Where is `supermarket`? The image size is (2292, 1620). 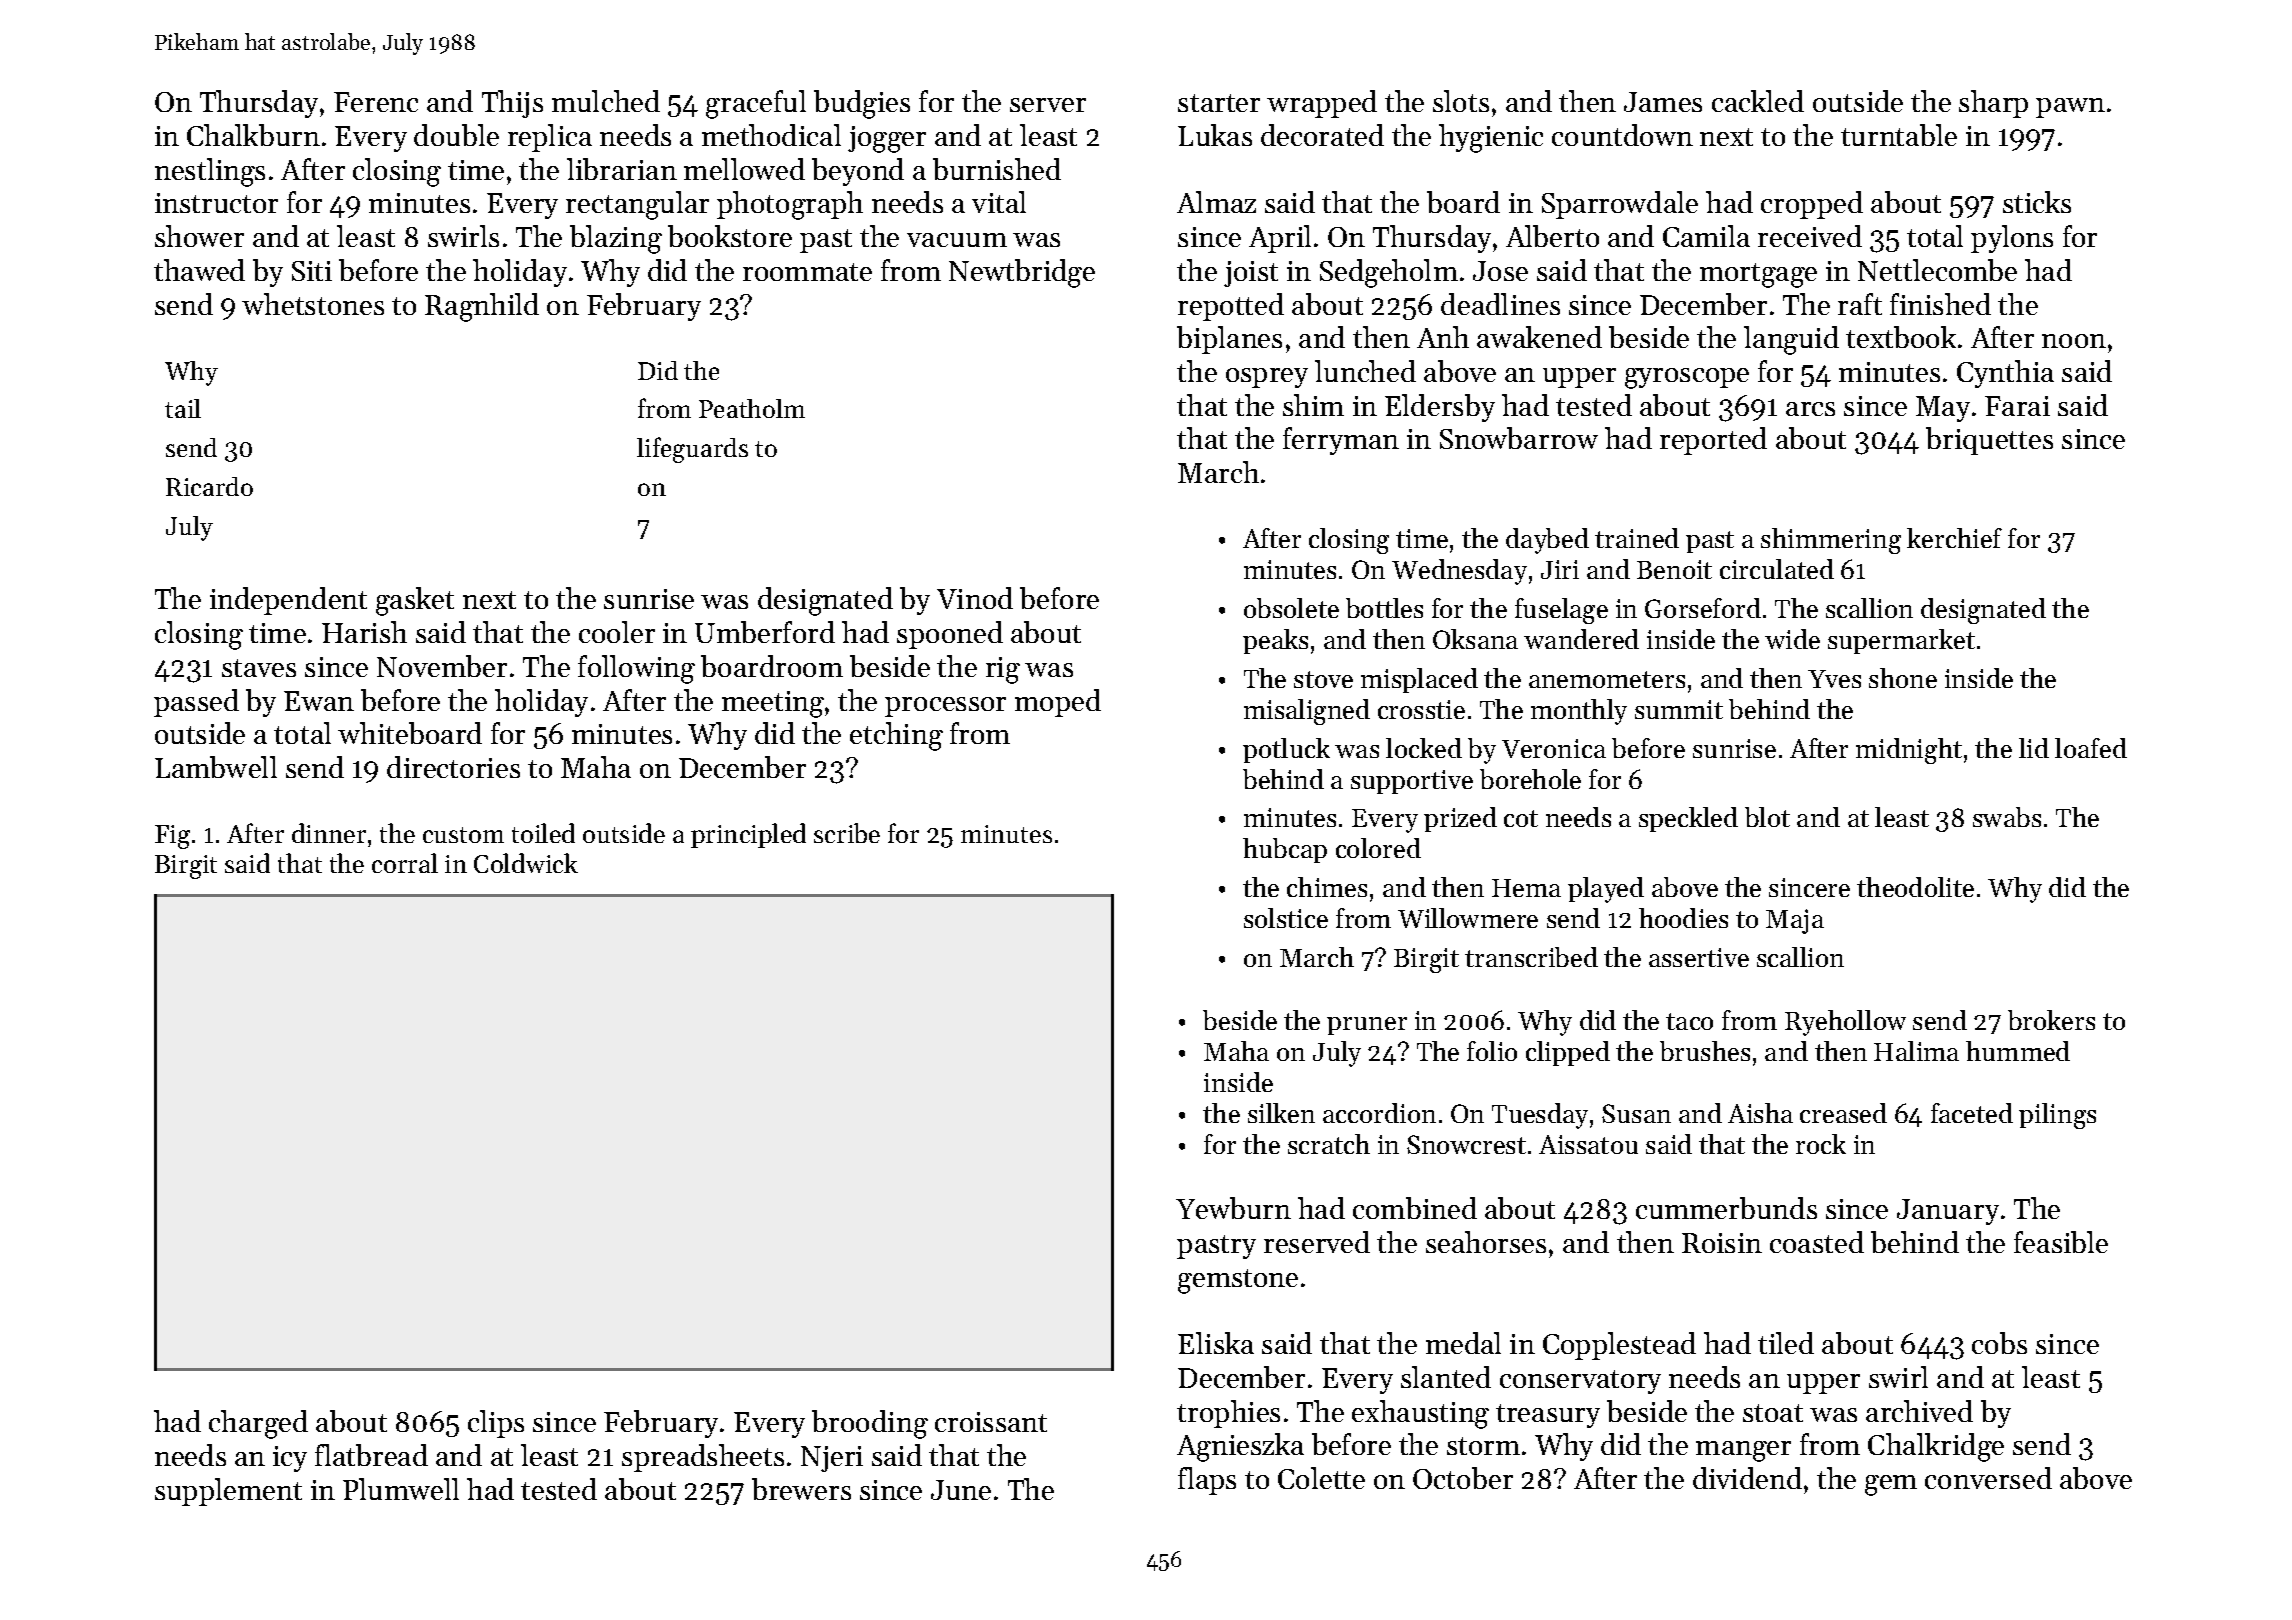
supermarket is located at coordinates (1901, 641).
